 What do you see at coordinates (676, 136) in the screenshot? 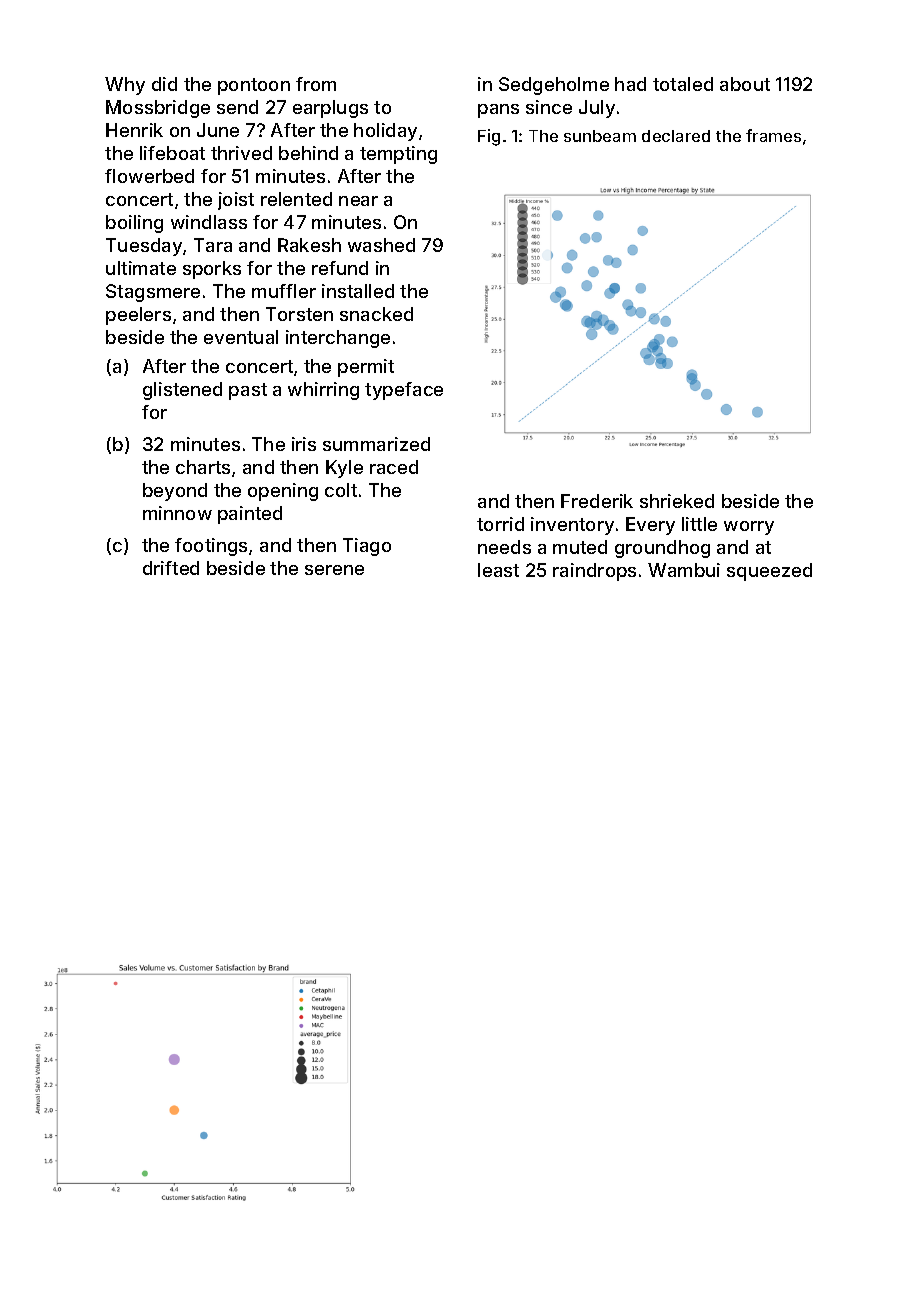
I see `declared` at bounding box center [676, 136].
